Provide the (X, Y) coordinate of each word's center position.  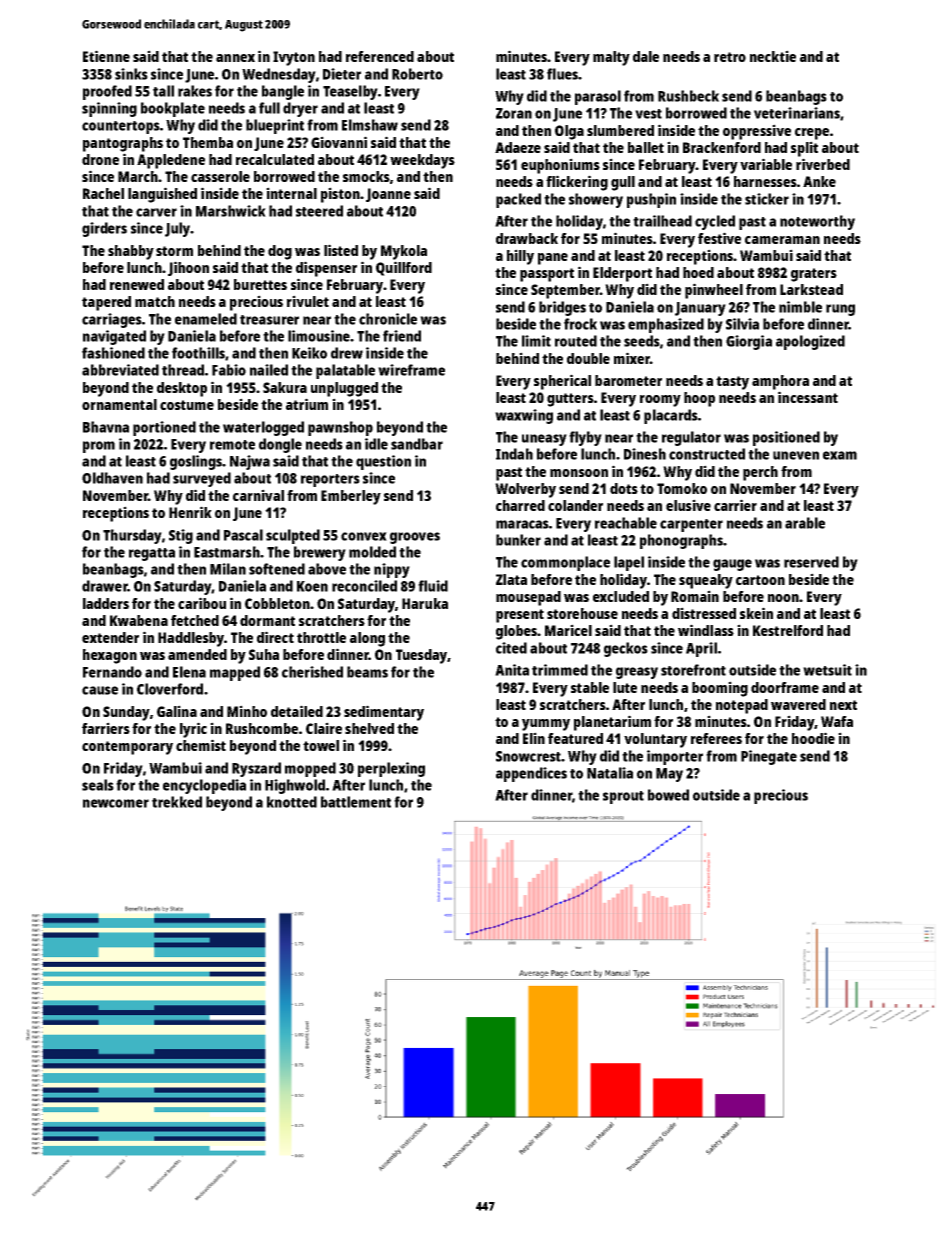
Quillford (404, 268)
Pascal (243, 535)
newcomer (116, 803)
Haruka (425, 603)
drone (100, 159)
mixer (632, 358)
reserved (811, 562)
